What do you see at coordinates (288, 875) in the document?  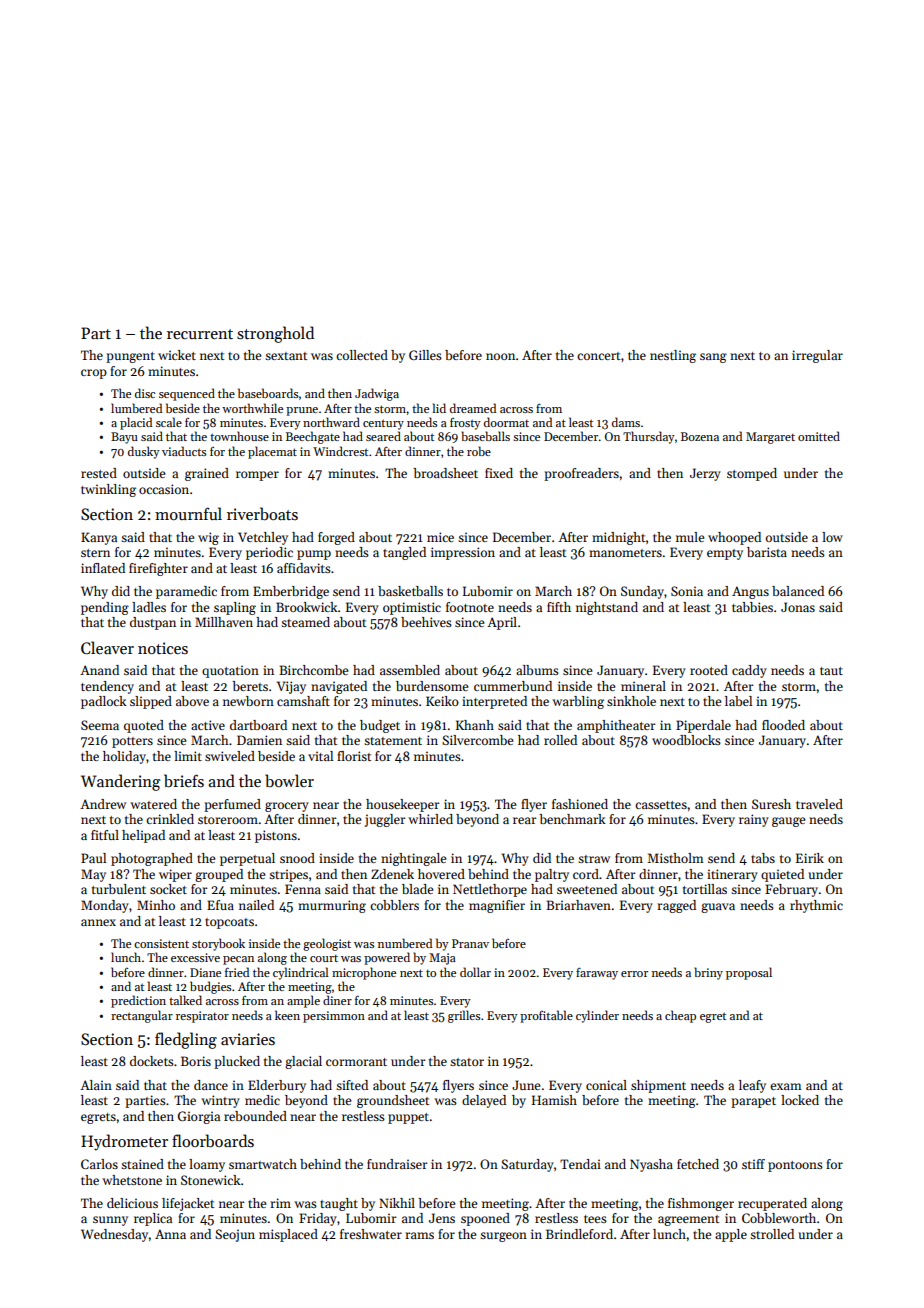 I see `stripes` at bounding box center [288, 875].
